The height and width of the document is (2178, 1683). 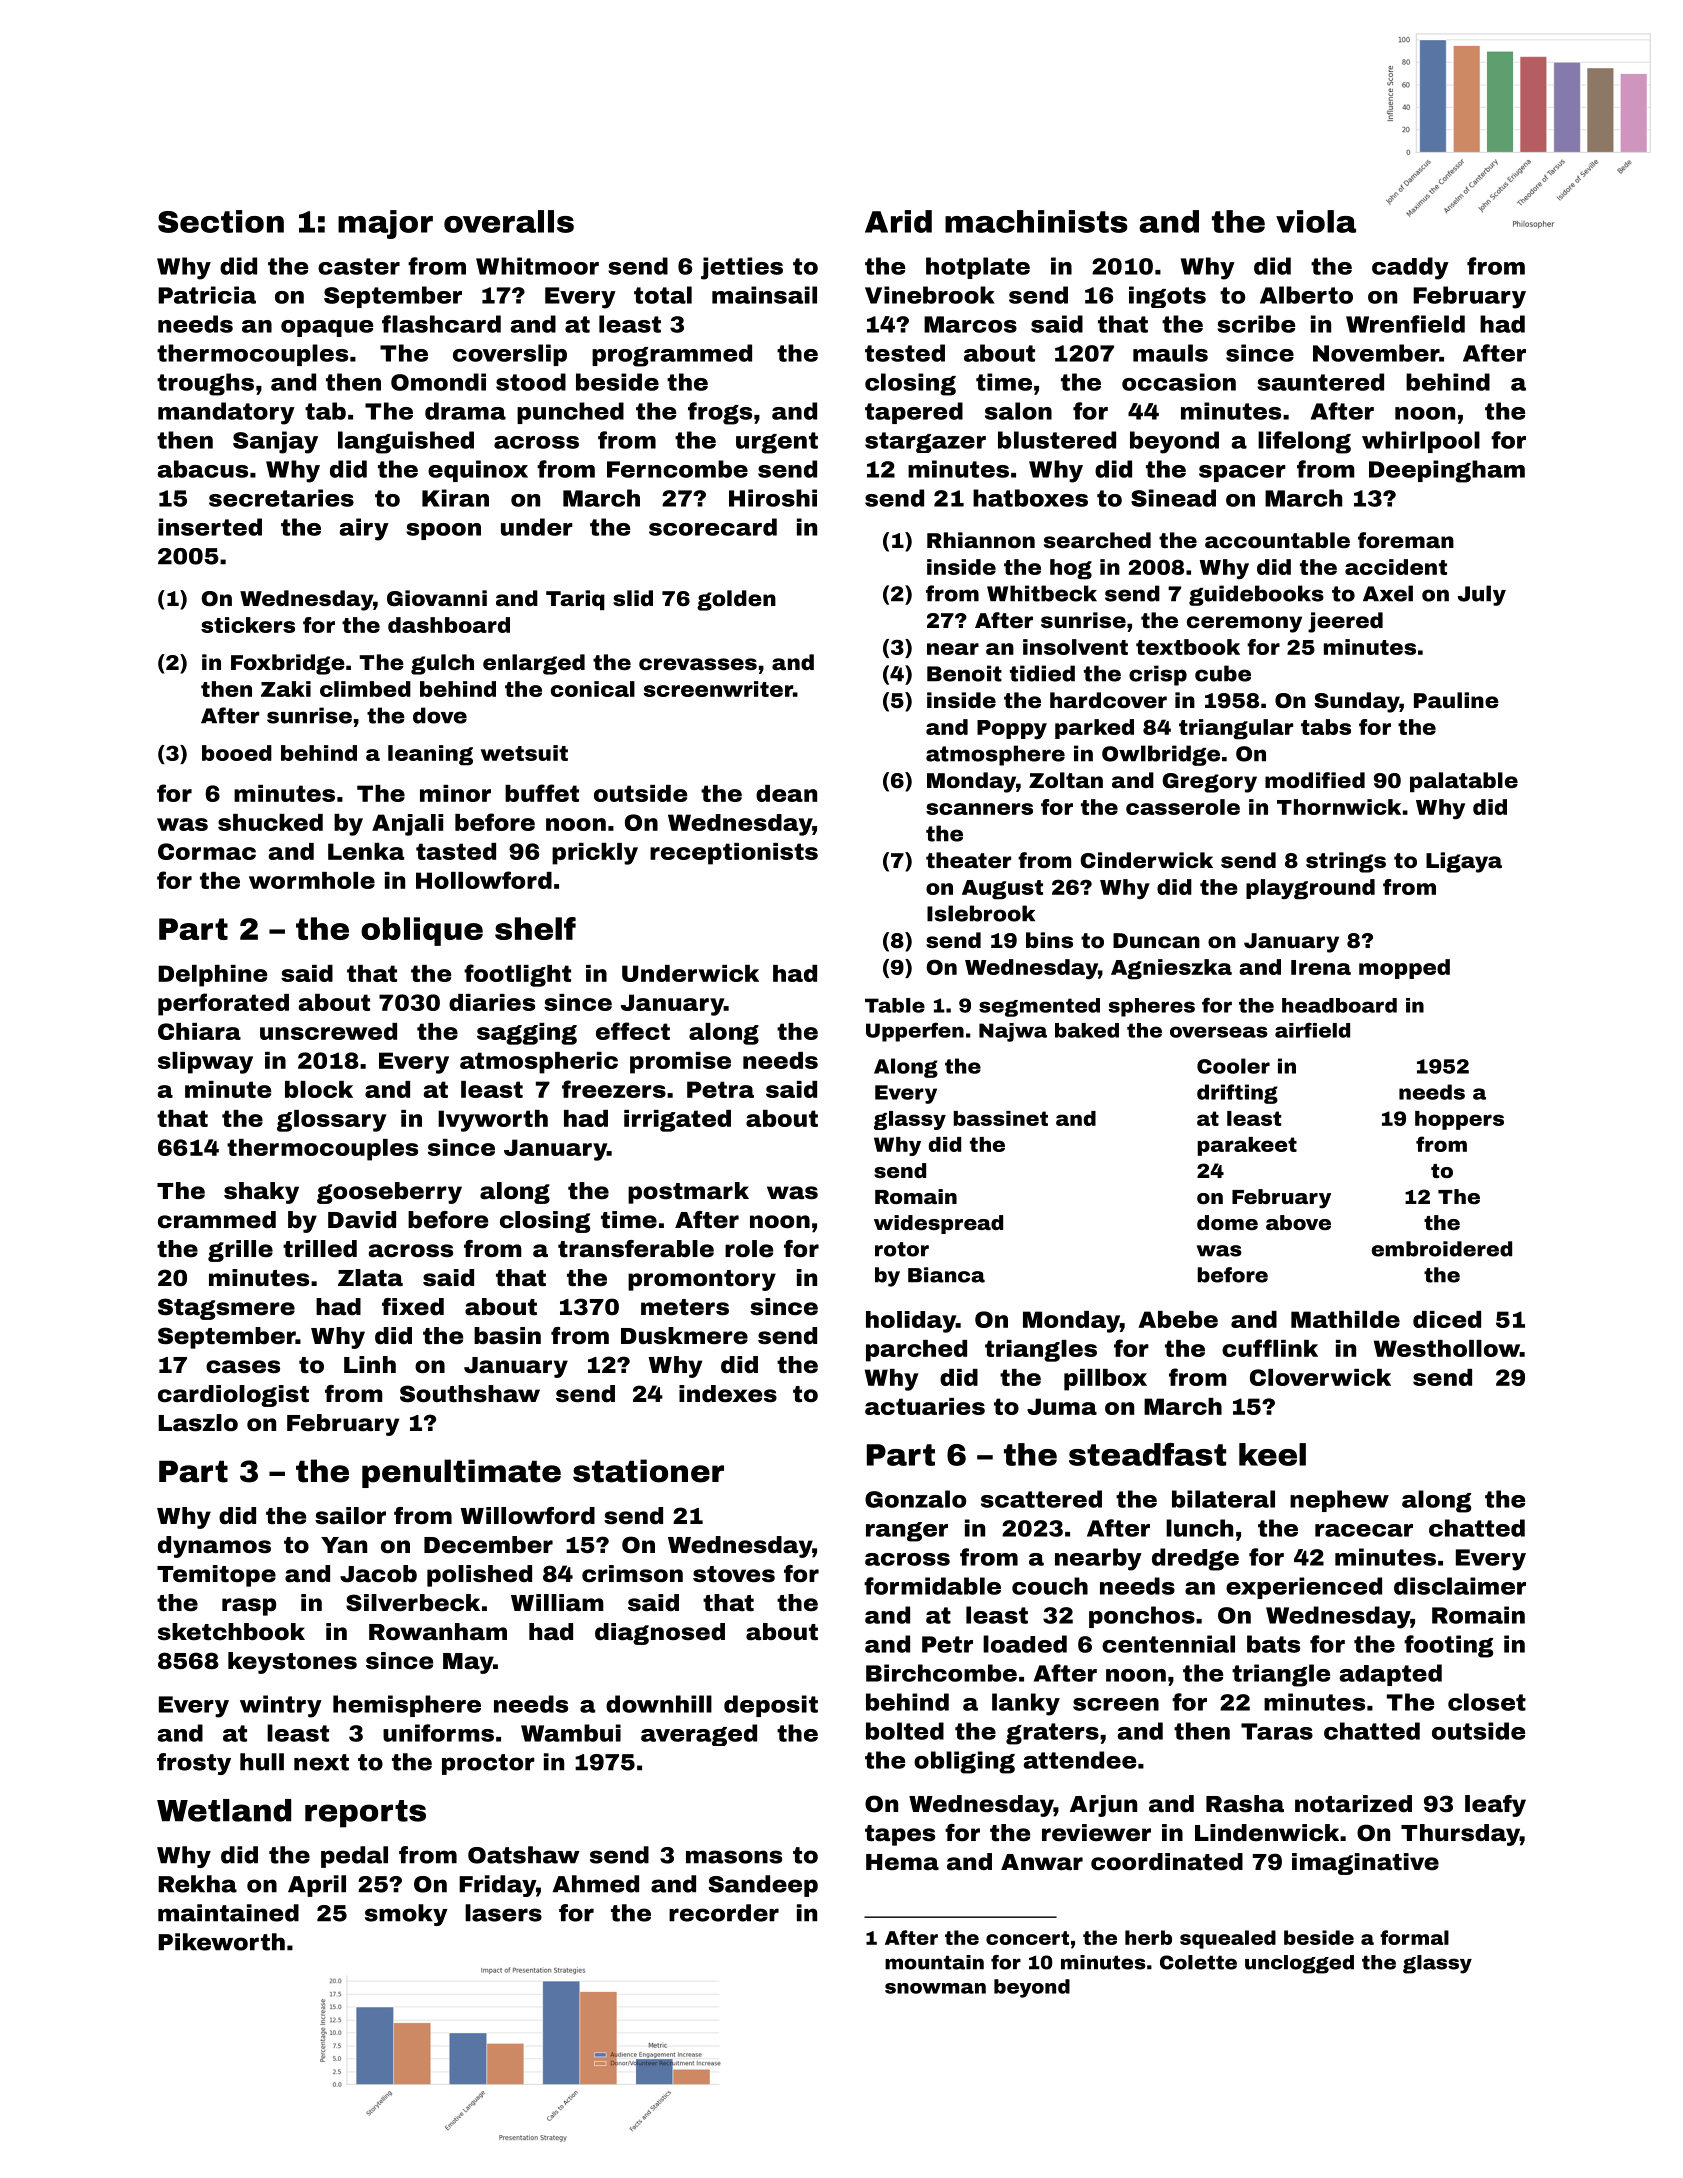 What do you see at coordinates (1447, 1348) in the document?
I see `Westhollow` at bounding box center [1447, 1348].
